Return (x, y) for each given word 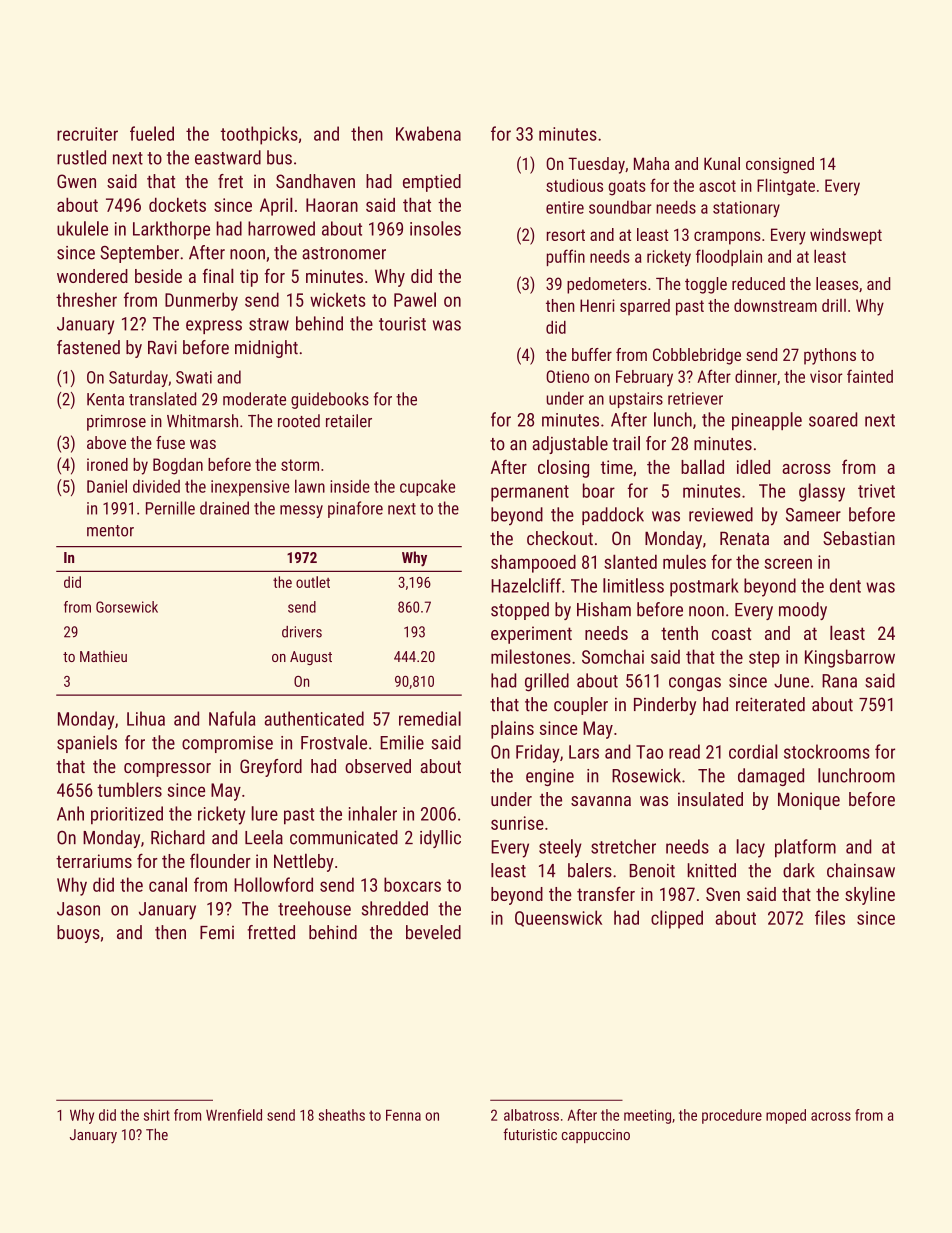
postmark (704, 587)
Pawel (415, 299)
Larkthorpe (171, 230)
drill (834, 305)
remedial (430, 718)
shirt (157, 1115)
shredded (395, 908)
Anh (70, 813)
